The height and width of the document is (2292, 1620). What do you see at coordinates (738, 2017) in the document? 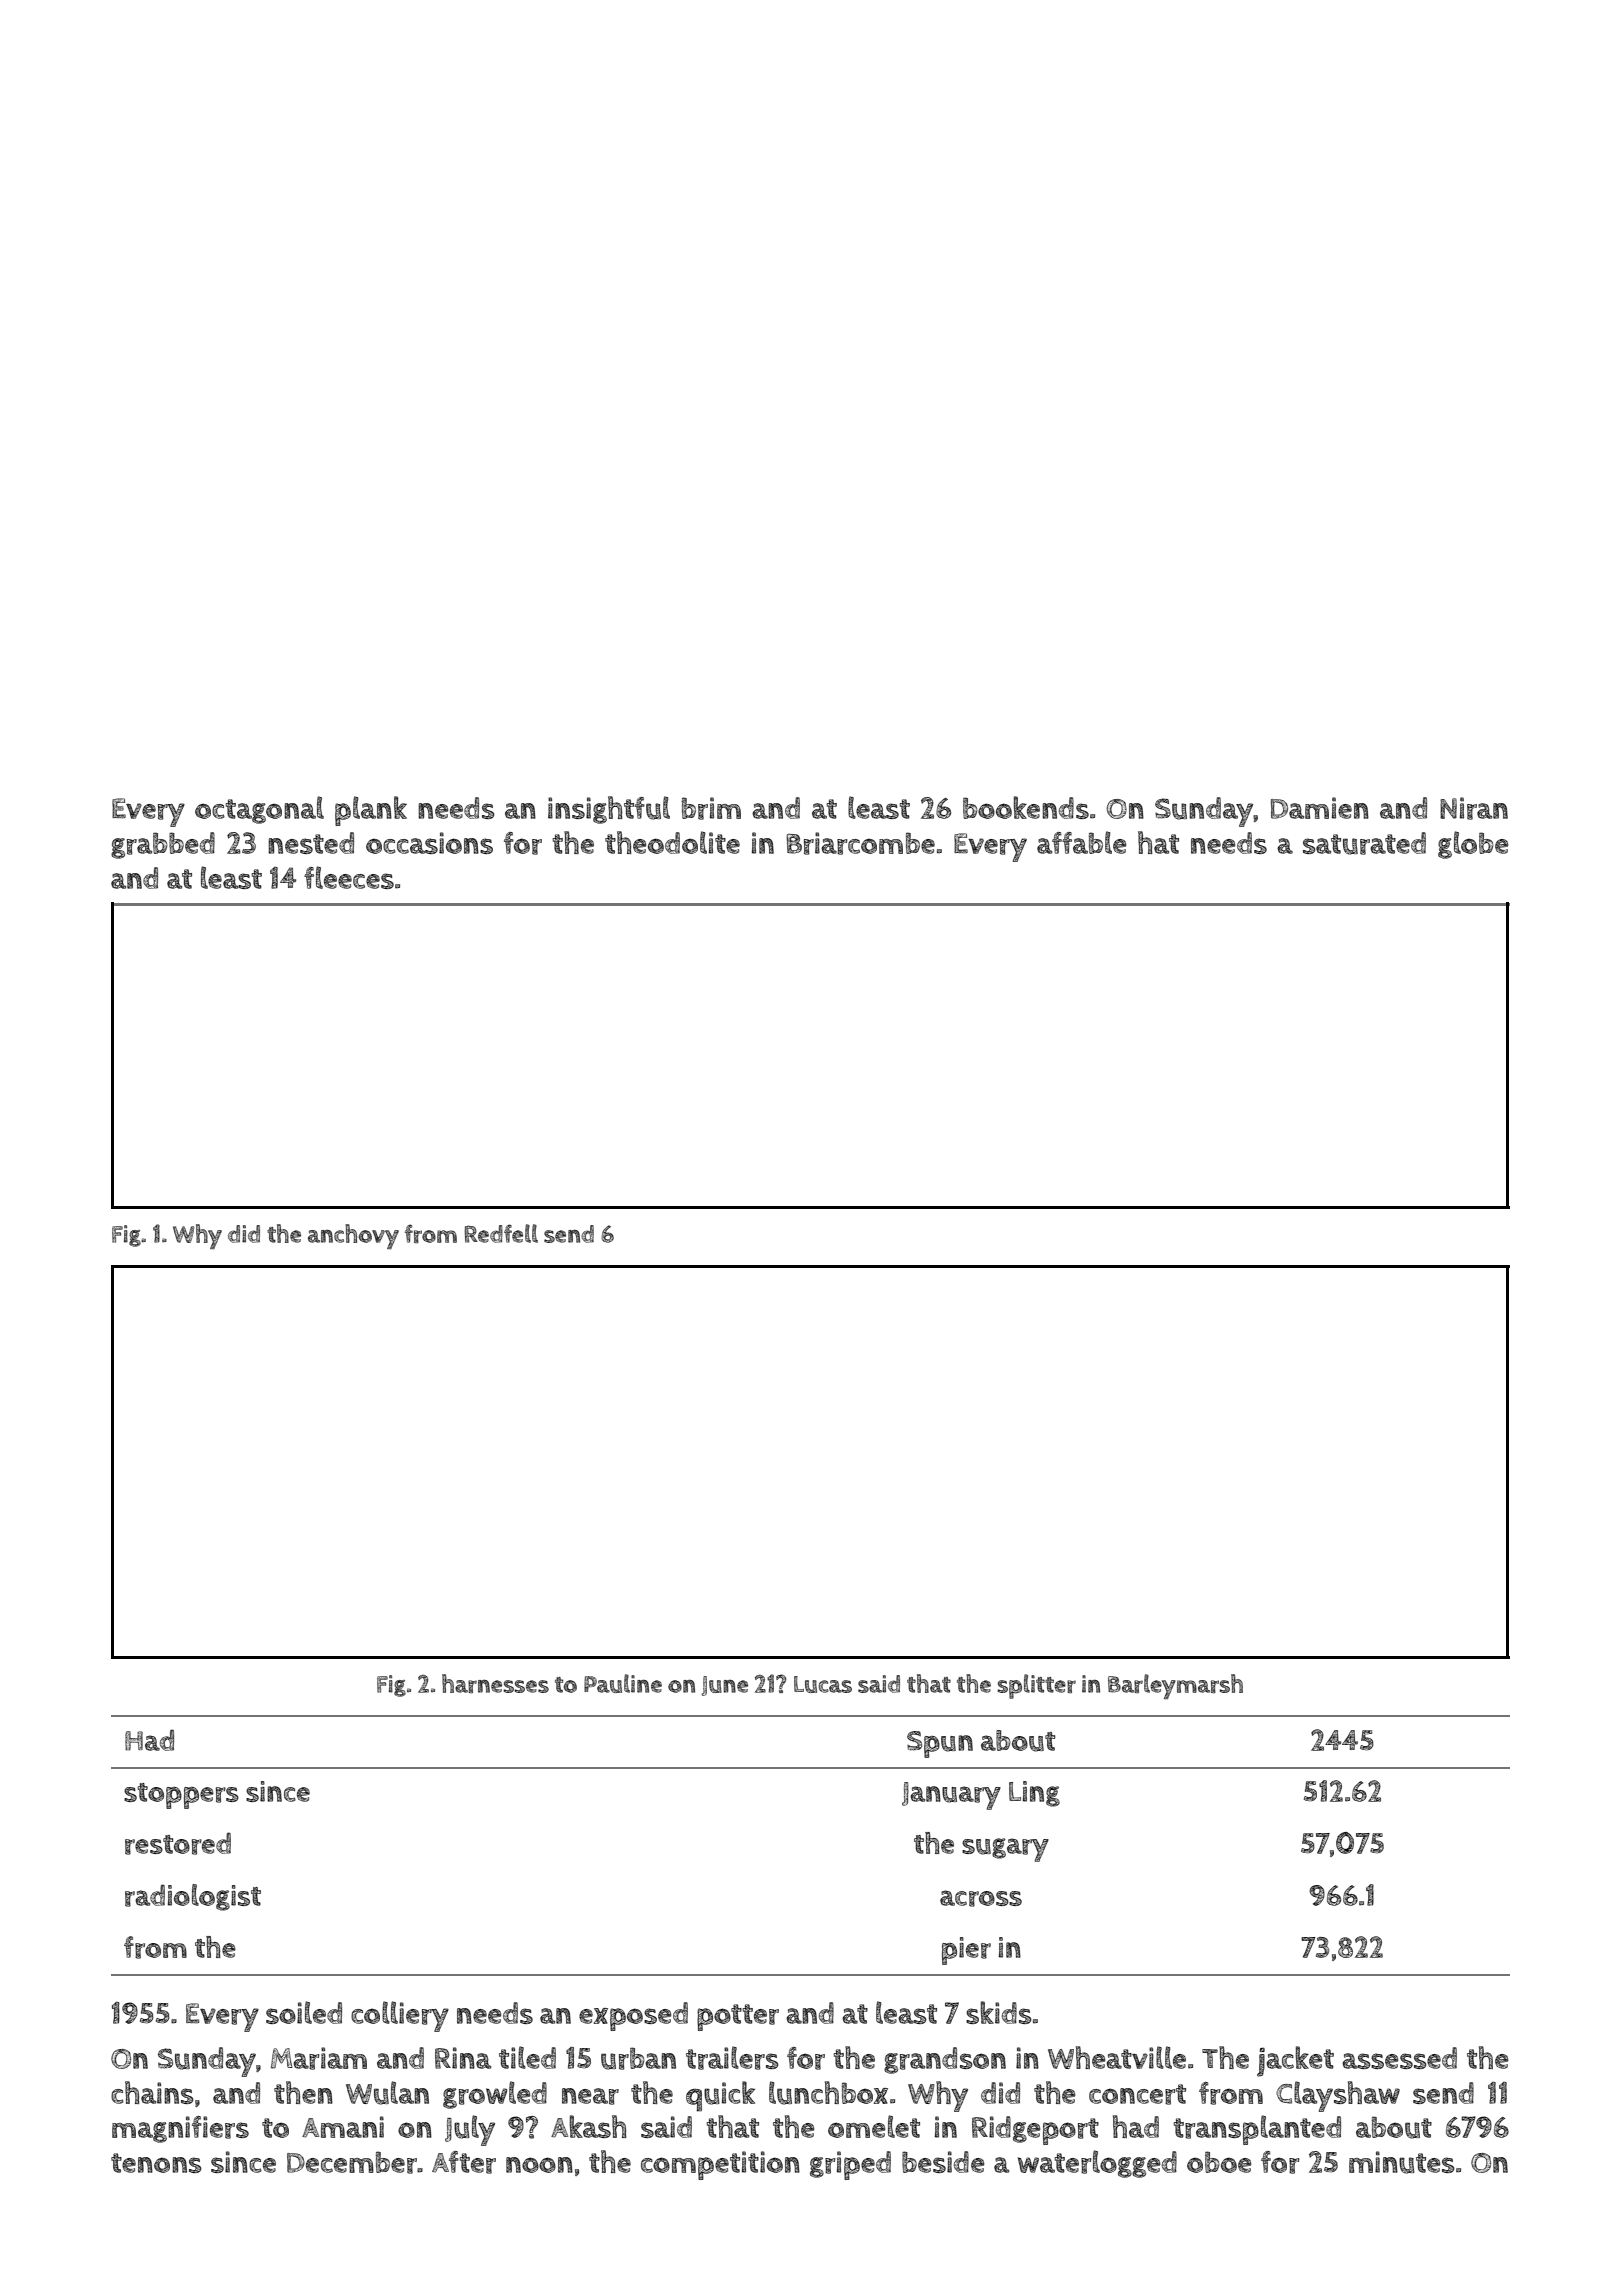
I see `potter` at bounding box center [738, 2017].
